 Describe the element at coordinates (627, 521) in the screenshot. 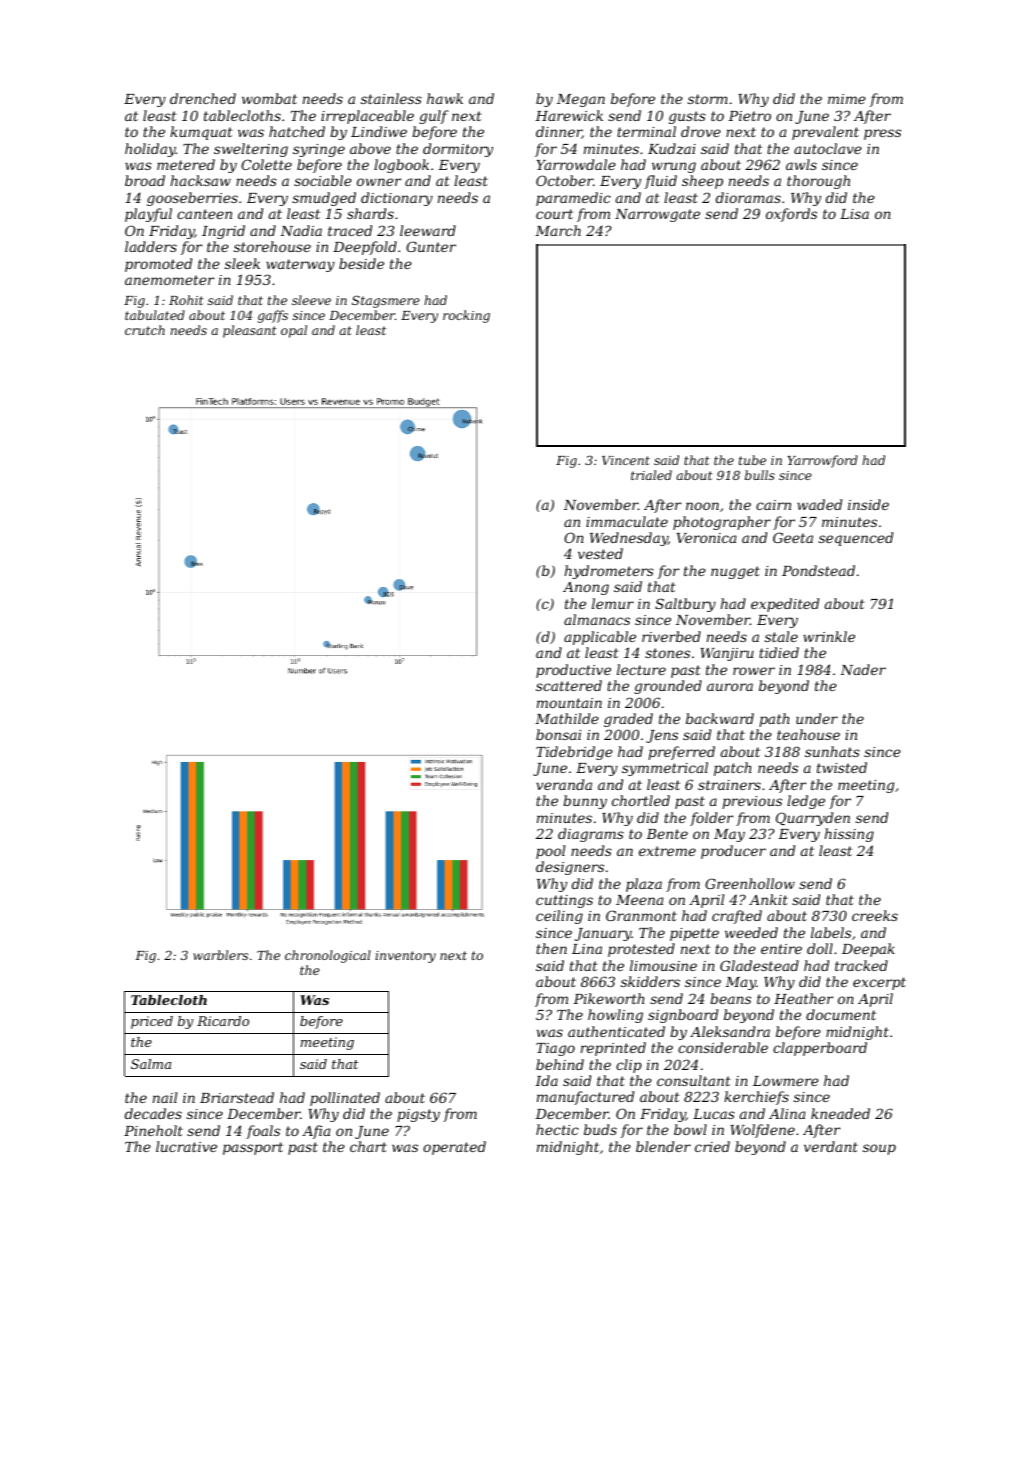

I see `immaculate` at that location.
